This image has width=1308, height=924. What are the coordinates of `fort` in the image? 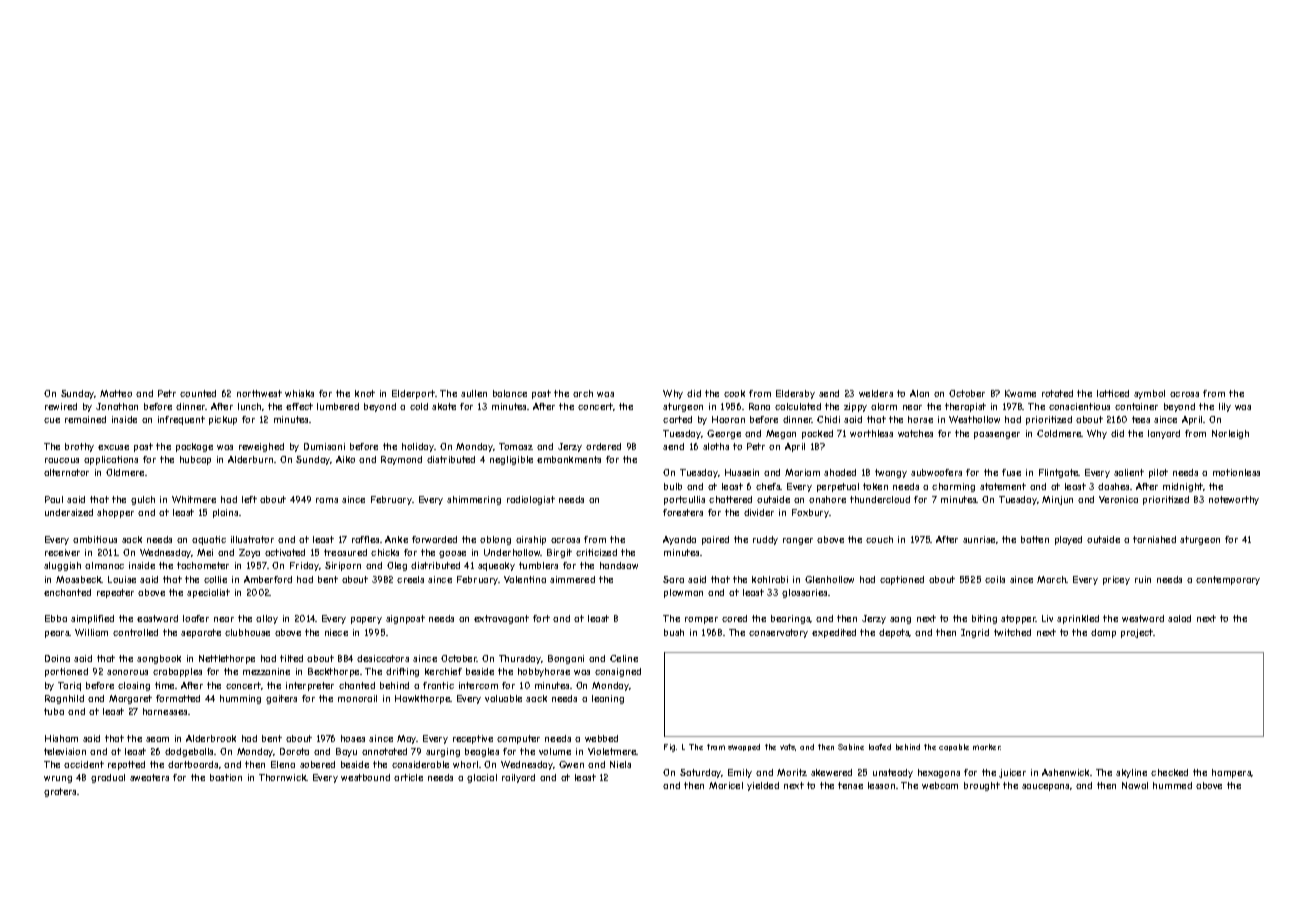 It's located at (541, 618).
